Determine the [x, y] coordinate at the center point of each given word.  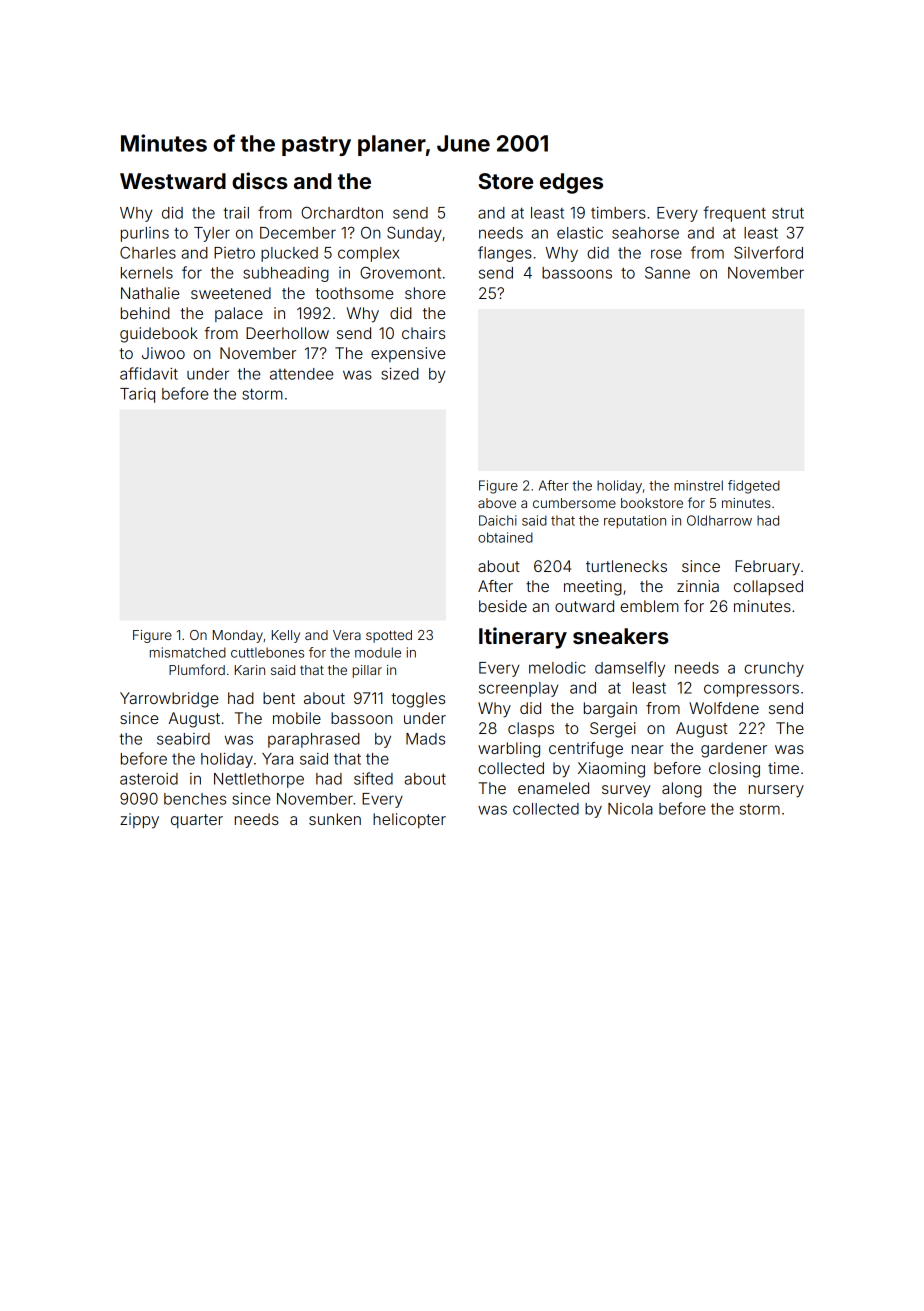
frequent [734, 214]
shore [425, 293]
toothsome [354, 293]
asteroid [149, 779]
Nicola [630, 809]
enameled [553, 788]
